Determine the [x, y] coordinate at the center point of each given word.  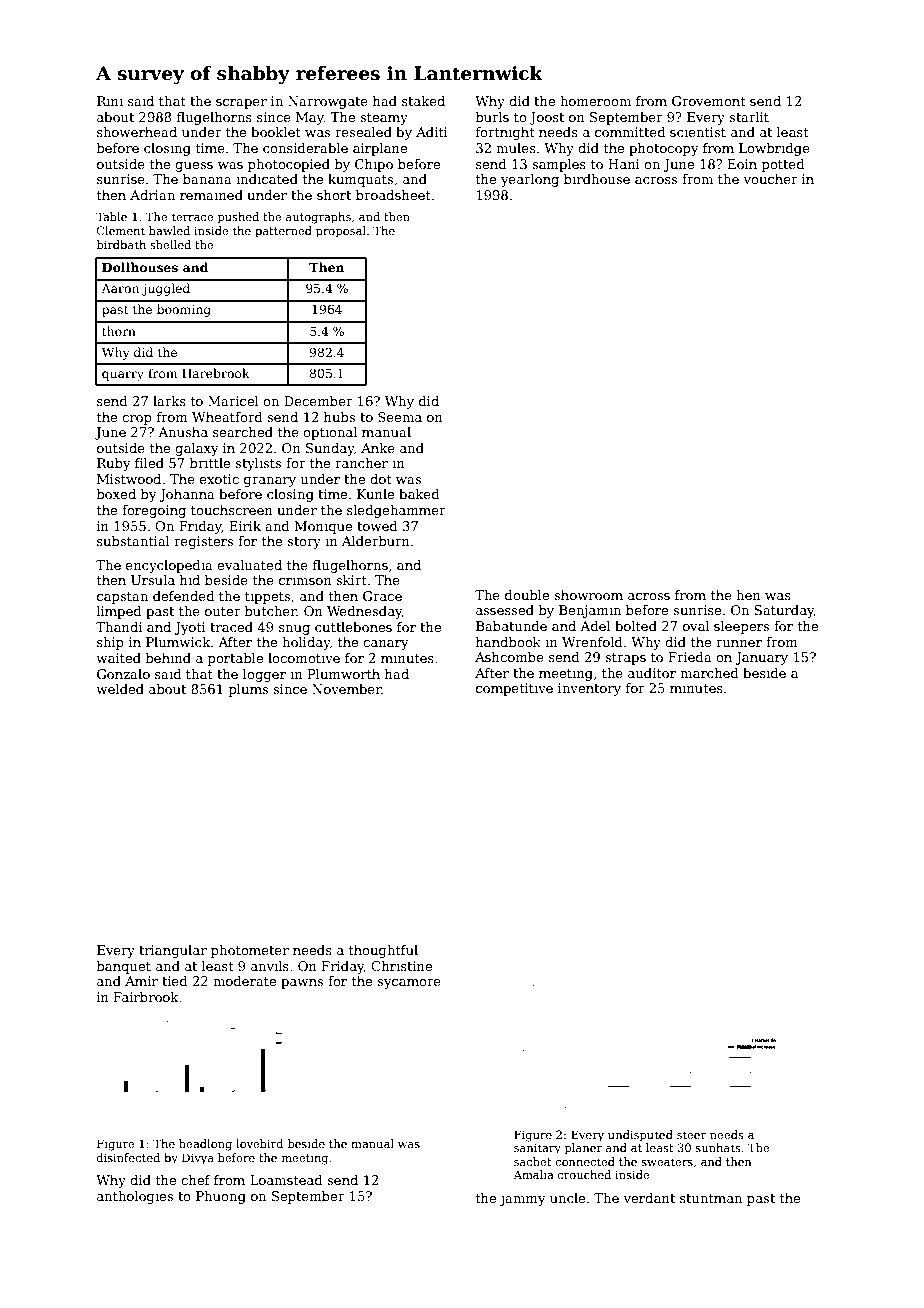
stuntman [711, 1198]
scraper [241, 104]
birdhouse [597, 179]
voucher [770, 179]
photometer [250, 951]
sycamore [409, 984]
